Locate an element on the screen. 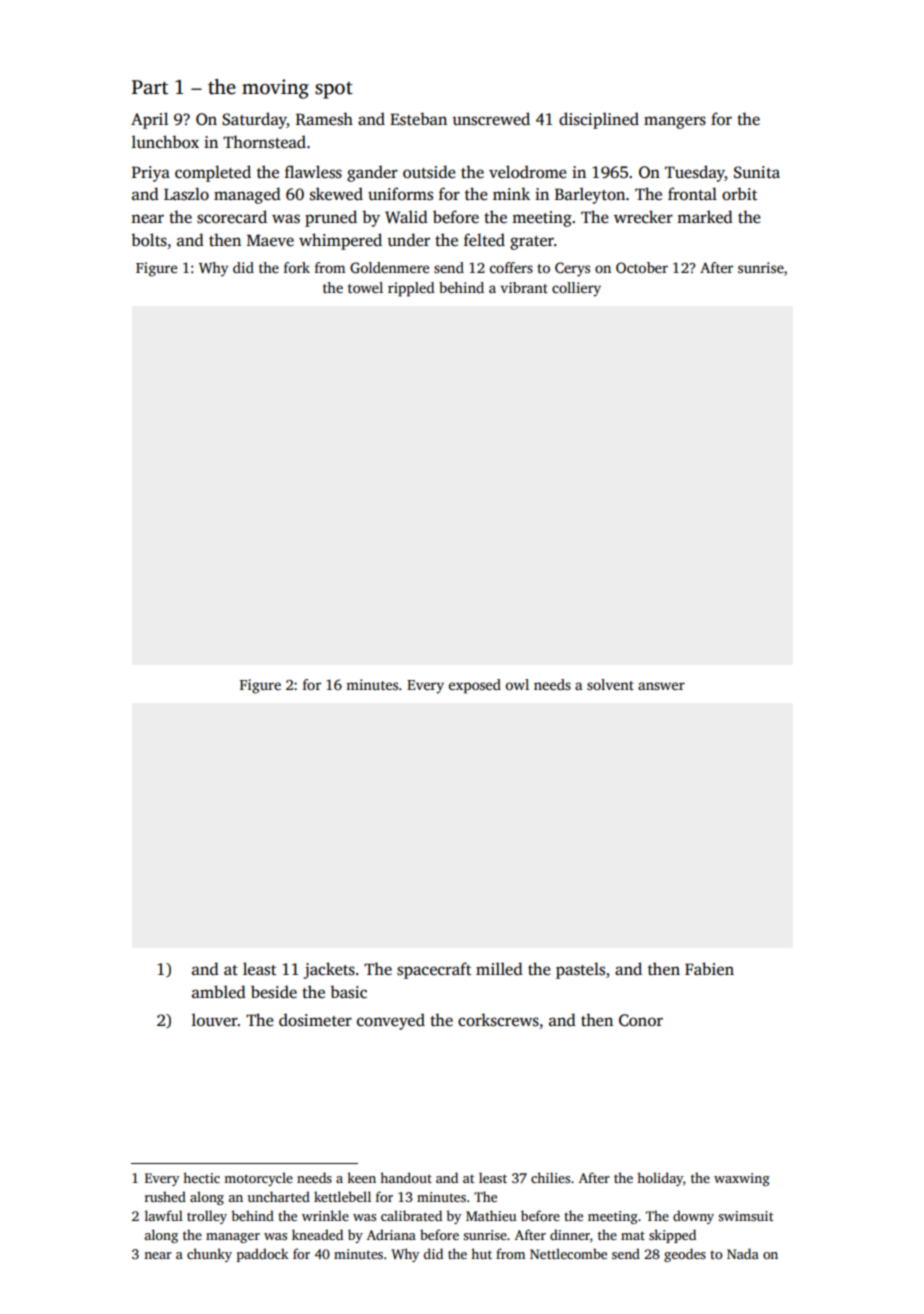 This screenshot has width=924, height=1314. milled is located at coordinates (499, 969).
